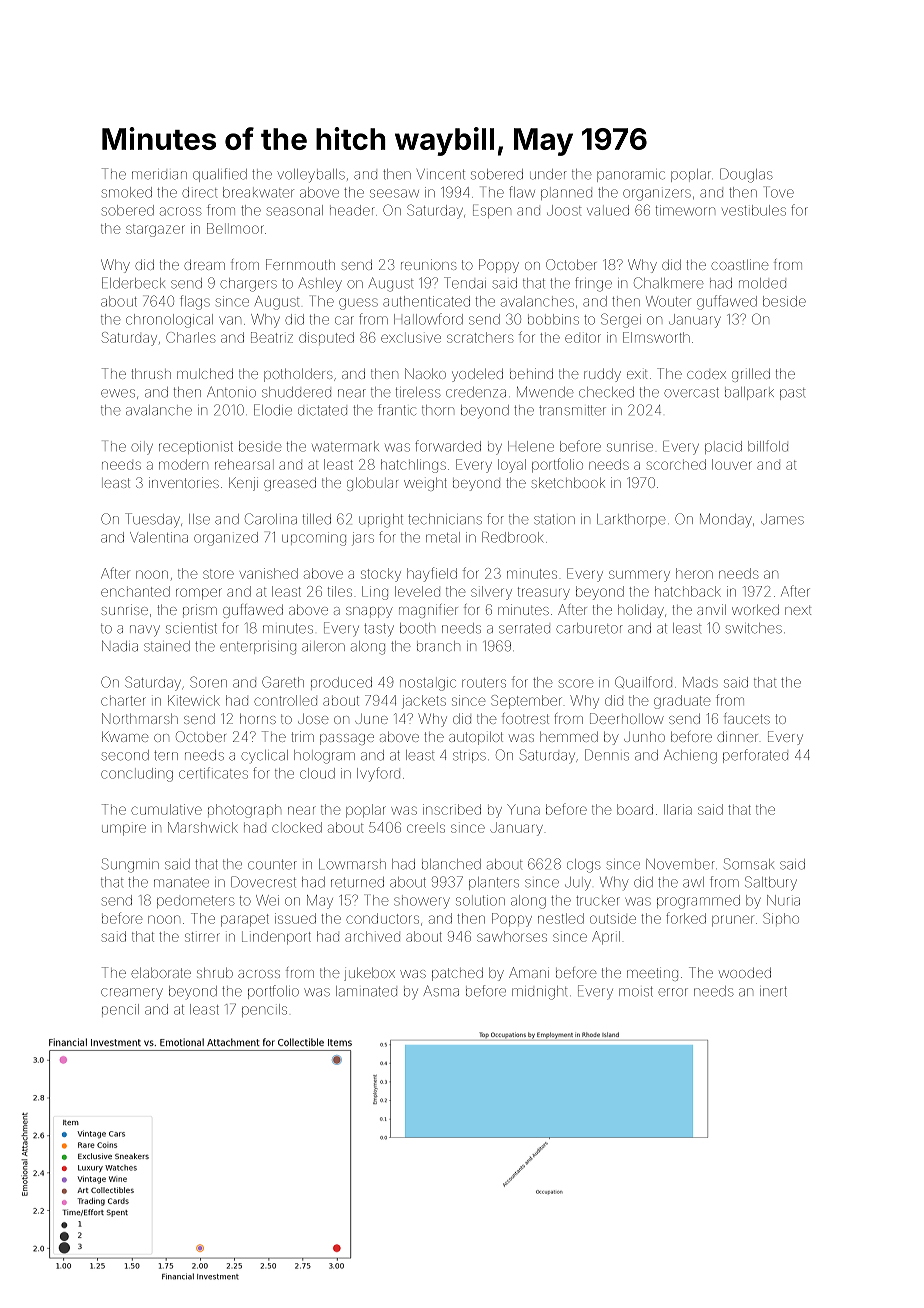  Describe the element at coordinates (159, 175) in the screenshot. I see `meridian` at that location.
